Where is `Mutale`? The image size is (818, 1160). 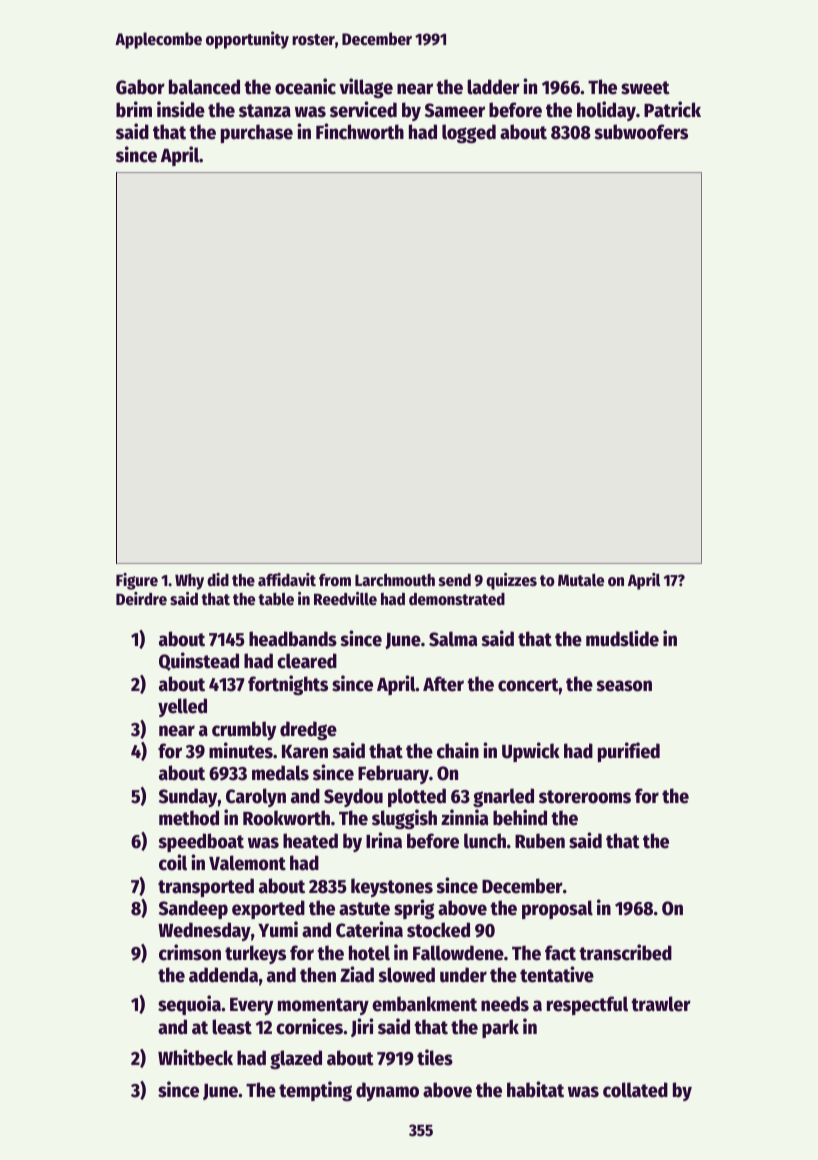
Mutale is located at coordinates (581, 580).
